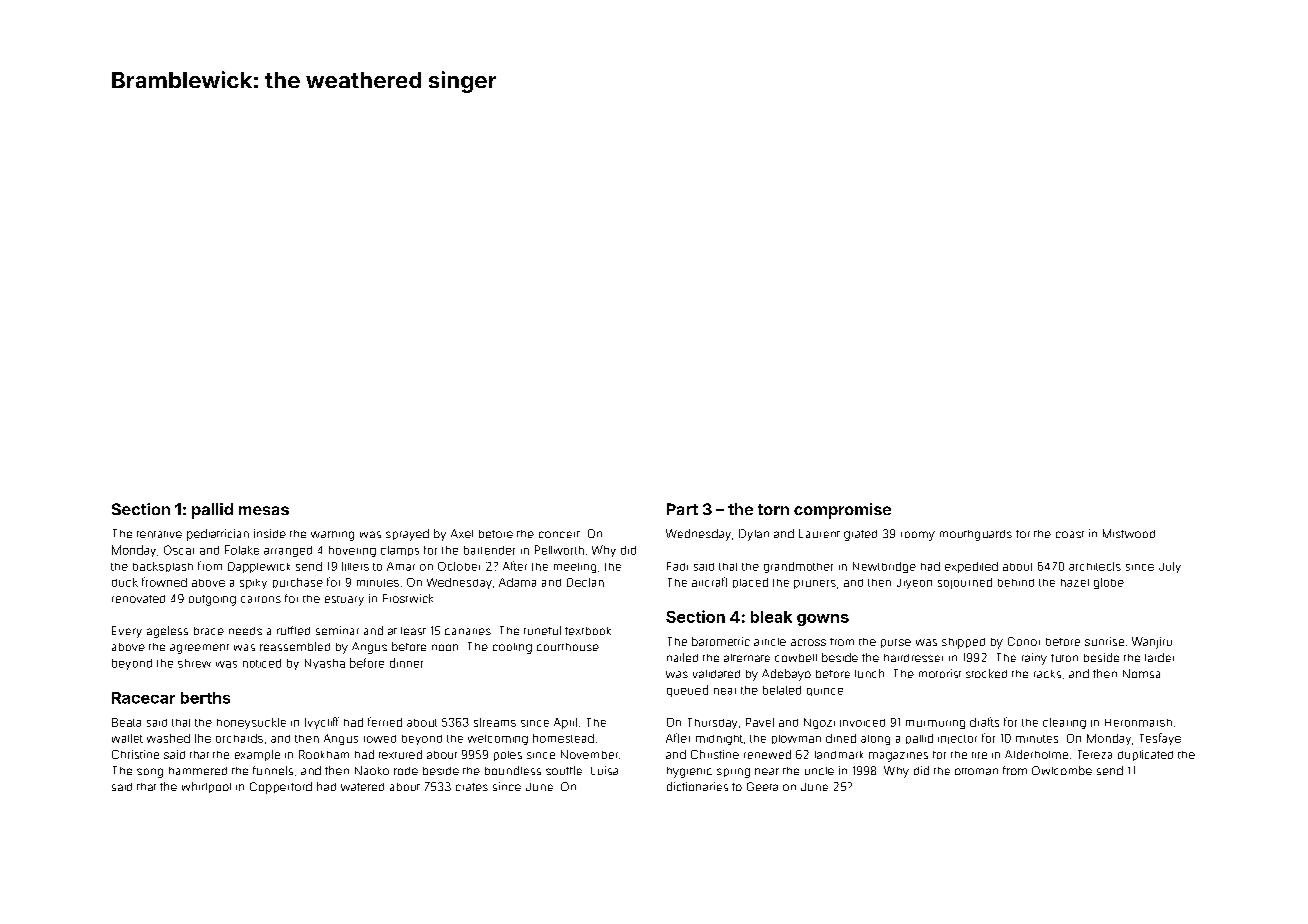 The image size is (1308, 924). Describe the element at coordinates (1129, 533) in the screenshot. I see `Mistwood` at that location.
